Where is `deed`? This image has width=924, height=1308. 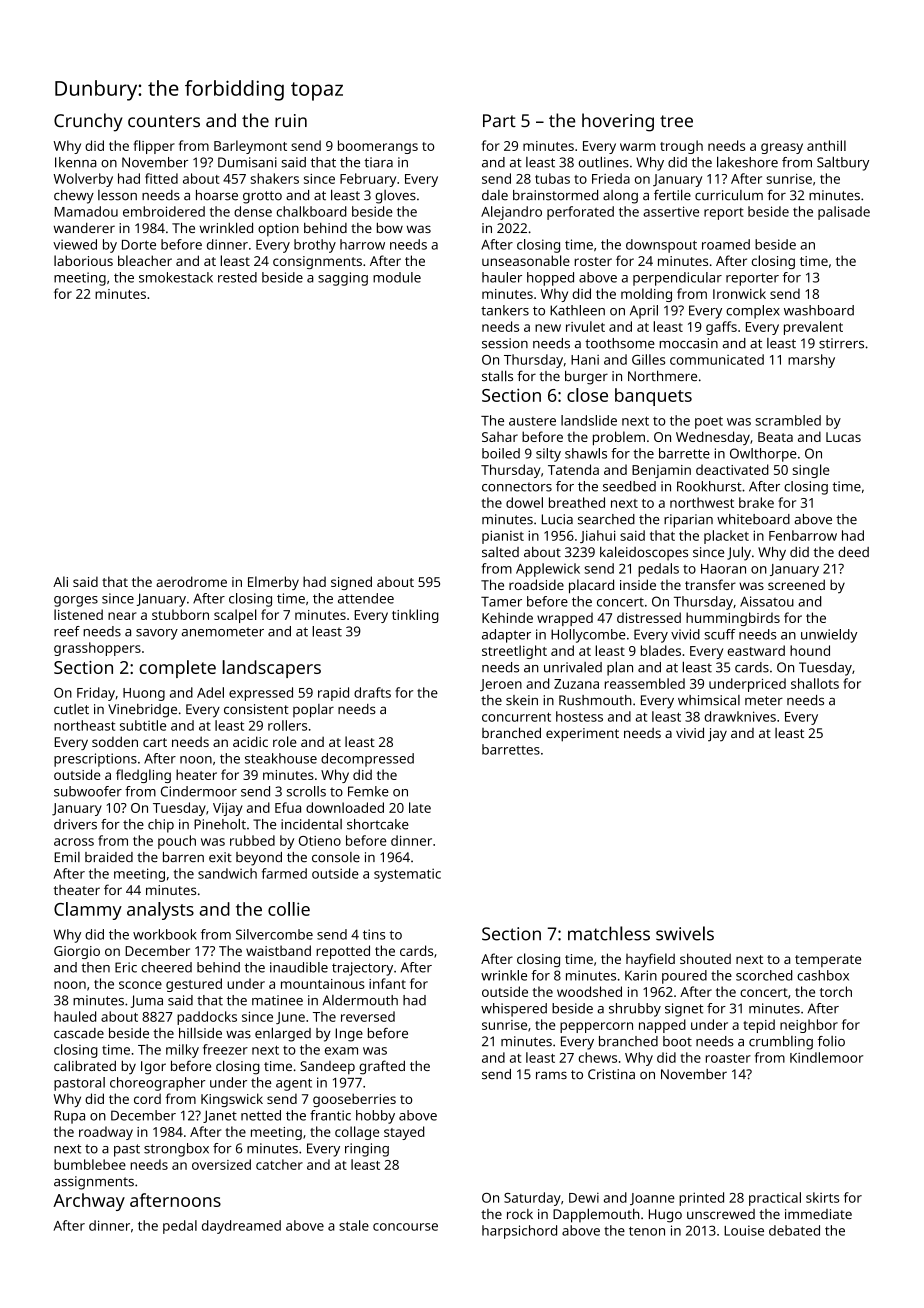 deed is located at coordinates (853, 552).
